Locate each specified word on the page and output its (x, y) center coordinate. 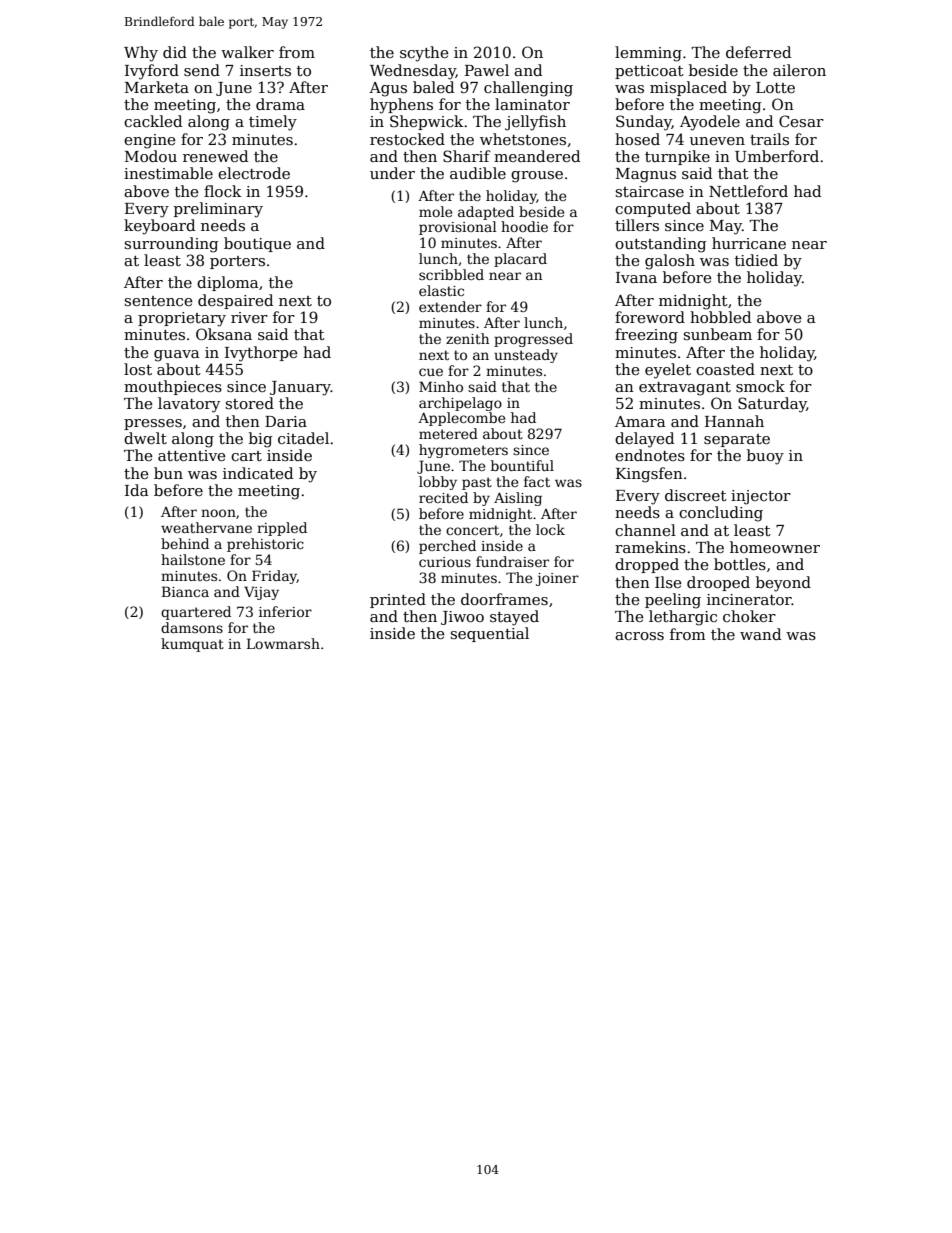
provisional (458, 228)
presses (153, 424)
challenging (528, 89)
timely (273, 123)
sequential (490, 634)
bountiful (522, 465)
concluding (721, 514)
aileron (799, 70)
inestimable (168, 173)
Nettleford (748, 191)
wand (760, 634)
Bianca (185, 591)
